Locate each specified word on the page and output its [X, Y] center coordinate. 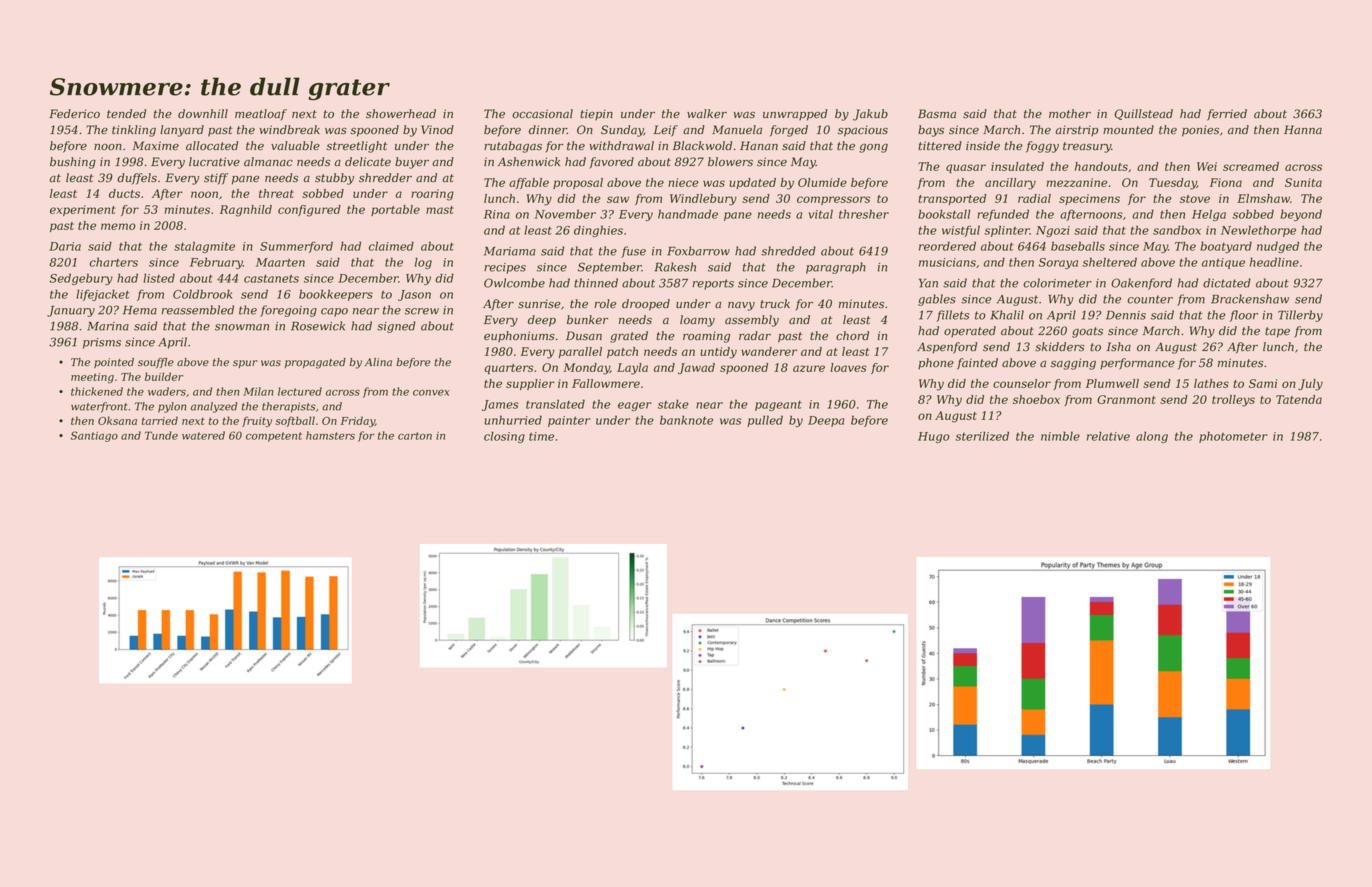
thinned [596, 283]
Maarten [280, 262]
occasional [542, 114]
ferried [1227, 115]
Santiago [94, 436]
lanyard [182, 131]
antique [1223, 263]
